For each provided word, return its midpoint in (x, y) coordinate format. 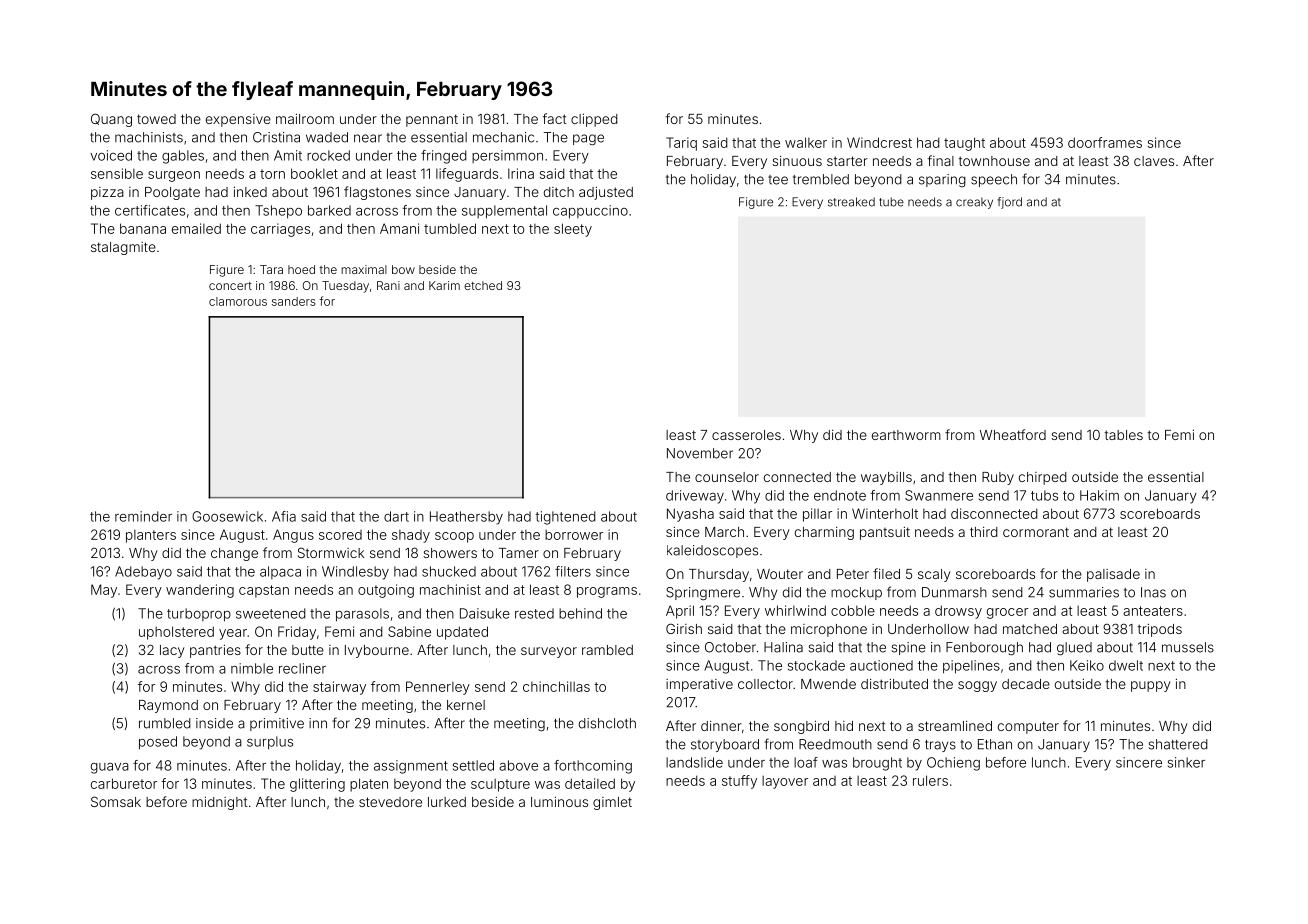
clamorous (238, 301)
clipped (594, 120)
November (700, 453)
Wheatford (1013, 434)
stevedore (390, 802)
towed (156, 119)
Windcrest (879, 142)
